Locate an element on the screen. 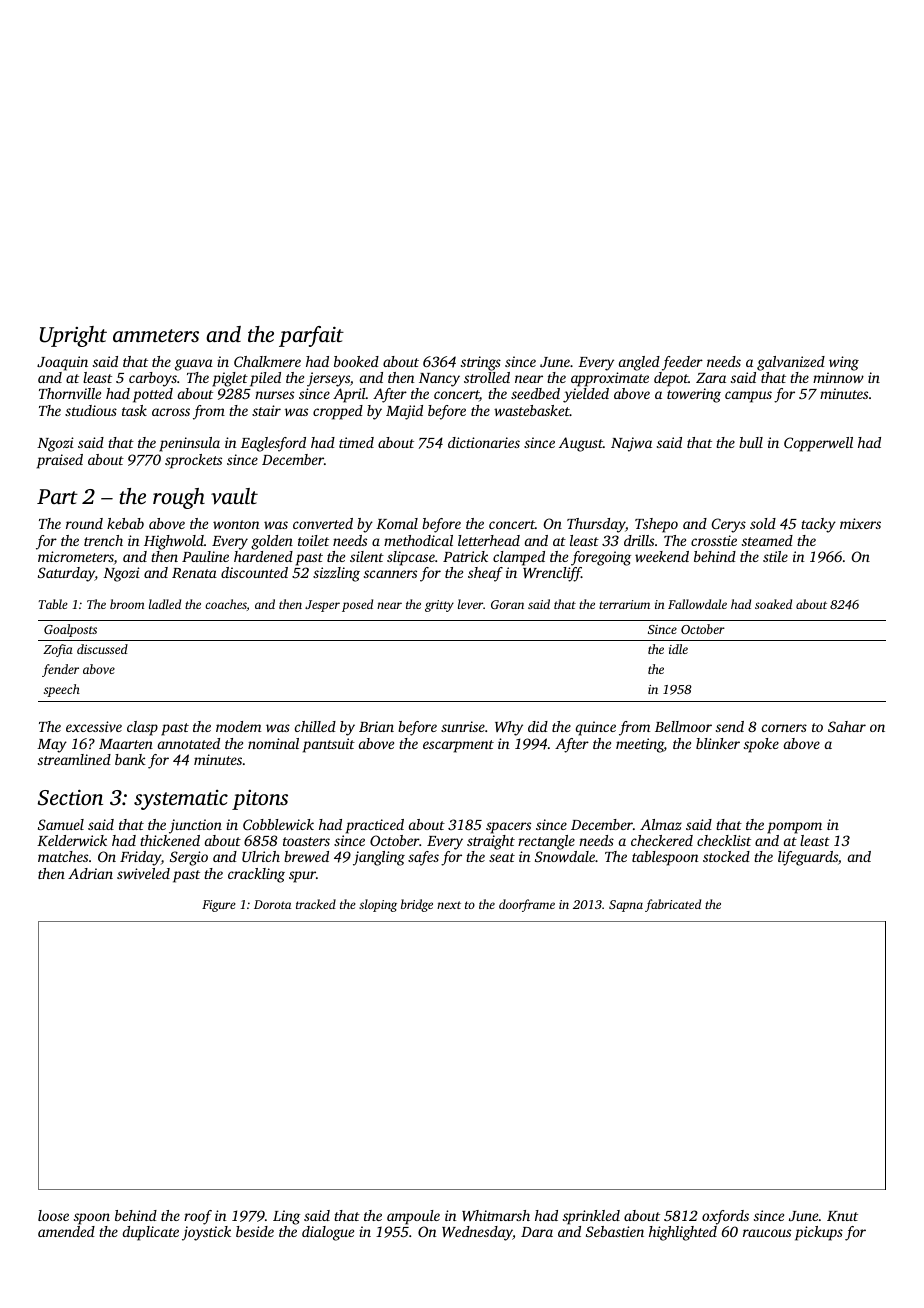  thickened is located at coordinates (170, 840).
